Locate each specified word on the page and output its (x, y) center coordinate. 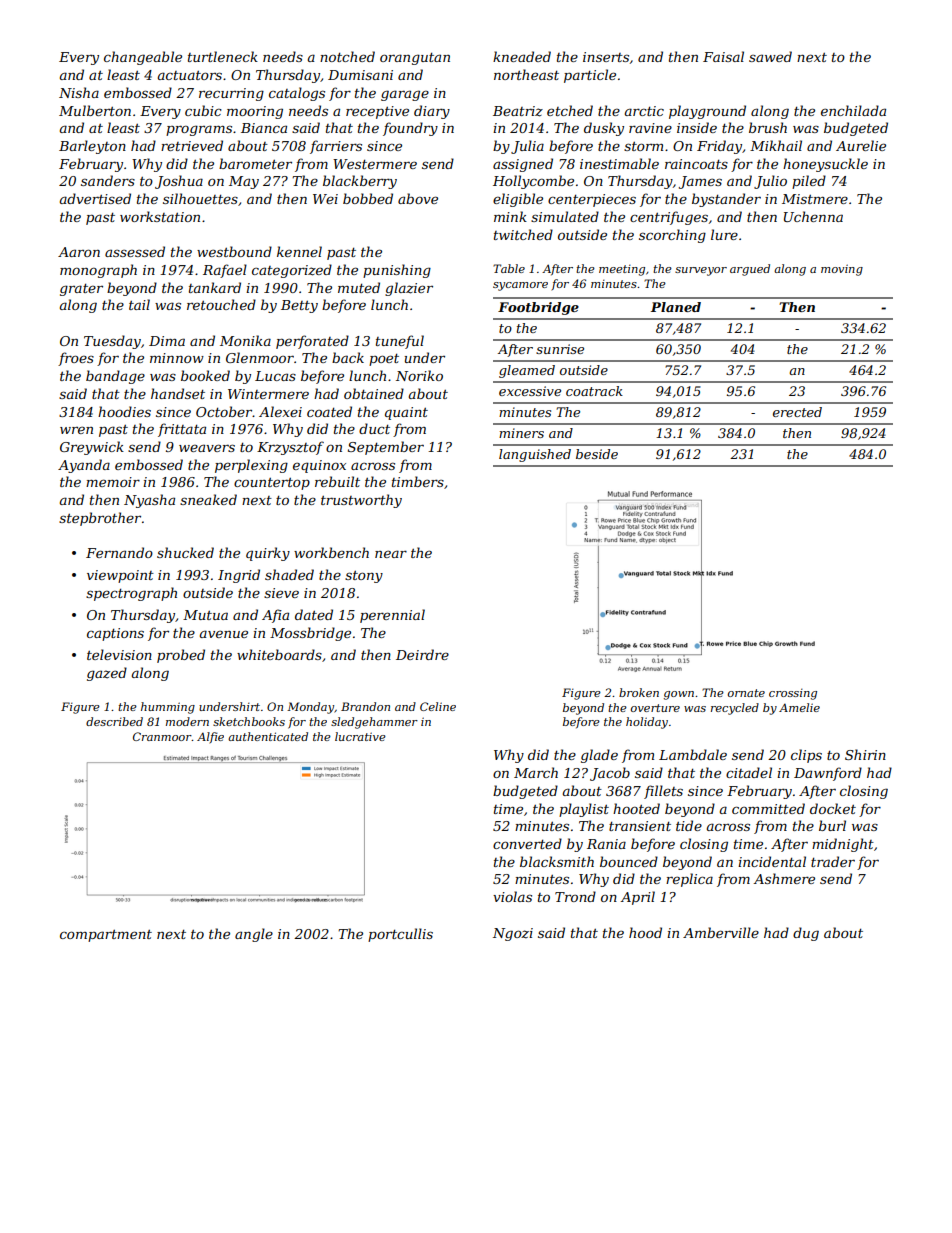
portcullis (400, 935)
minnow (177, 358)
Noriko (419, 375)
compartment (106, 936)
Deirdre (422, 654)
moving (842, 270)
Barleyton (92, 147)
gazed (107, 674)
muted (359, 287)
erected (797, 412)
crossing (793, 694)
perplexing (251, 466)
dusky (604, 129)
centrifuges (669, 218)
